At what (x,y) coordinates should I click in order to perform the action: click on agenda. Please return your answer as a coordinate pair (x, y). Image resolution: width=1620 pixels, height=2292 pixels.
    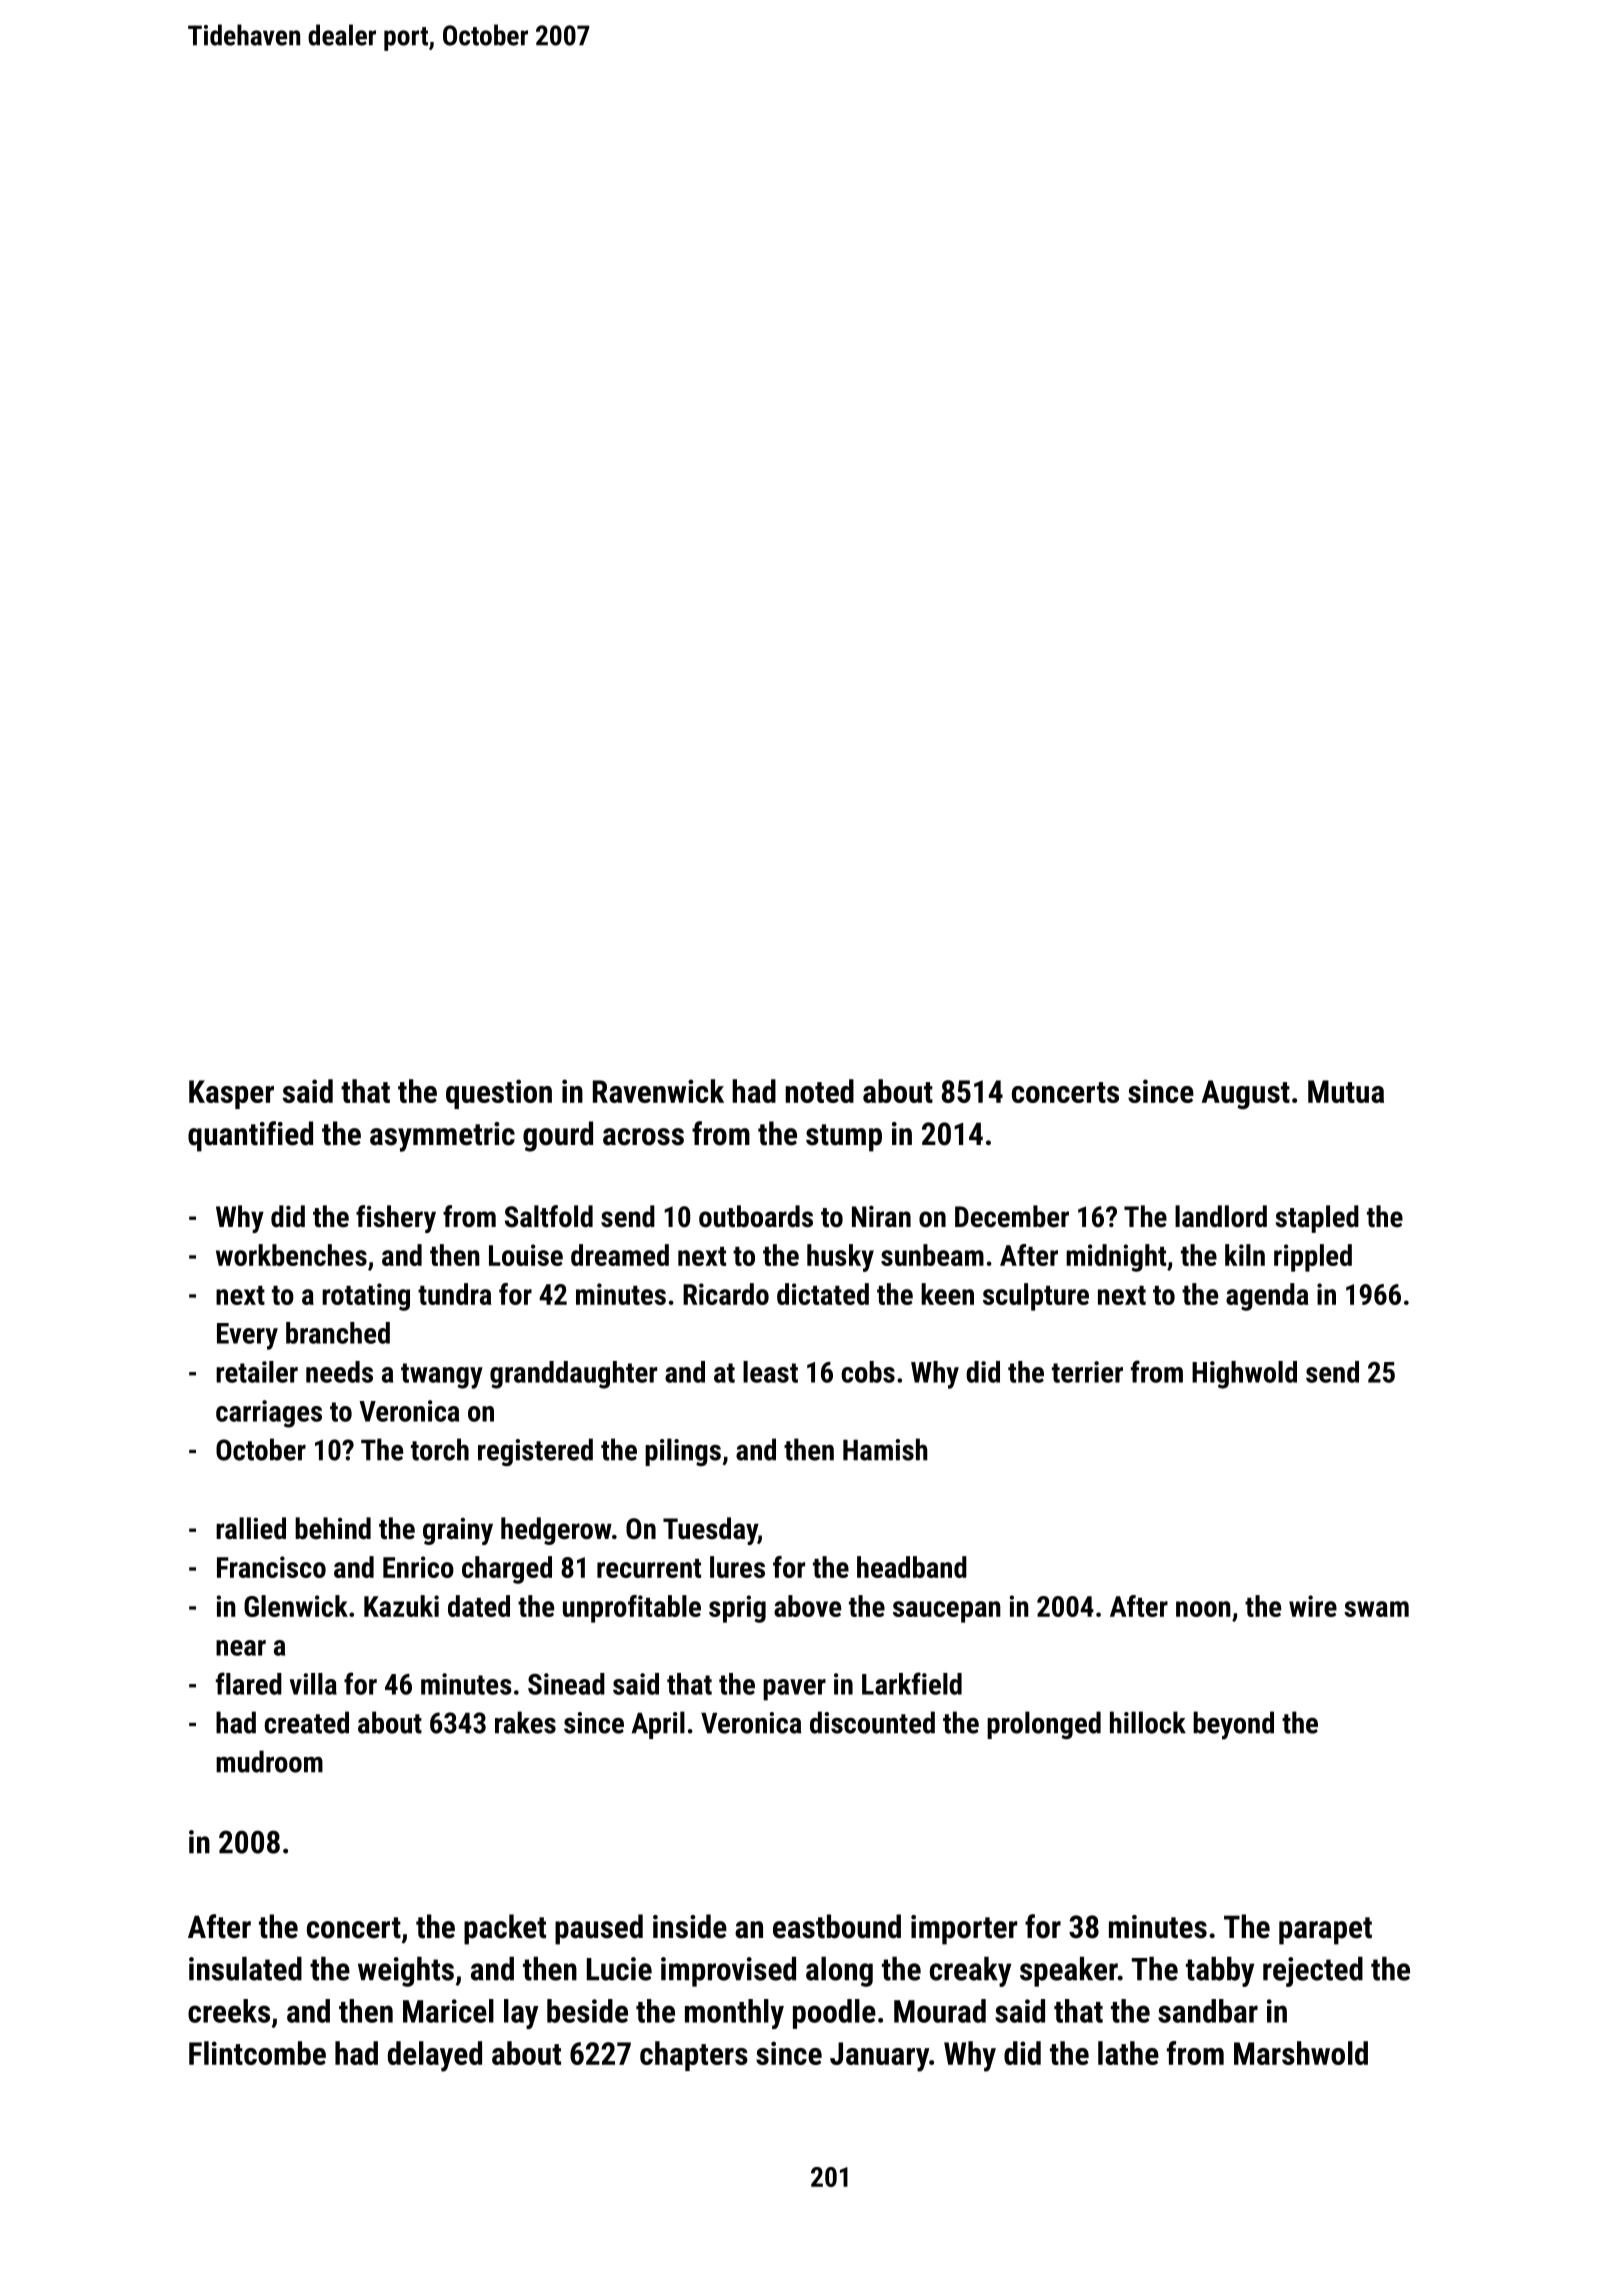
    Looking at the image, I should click on (1267, 1297).
